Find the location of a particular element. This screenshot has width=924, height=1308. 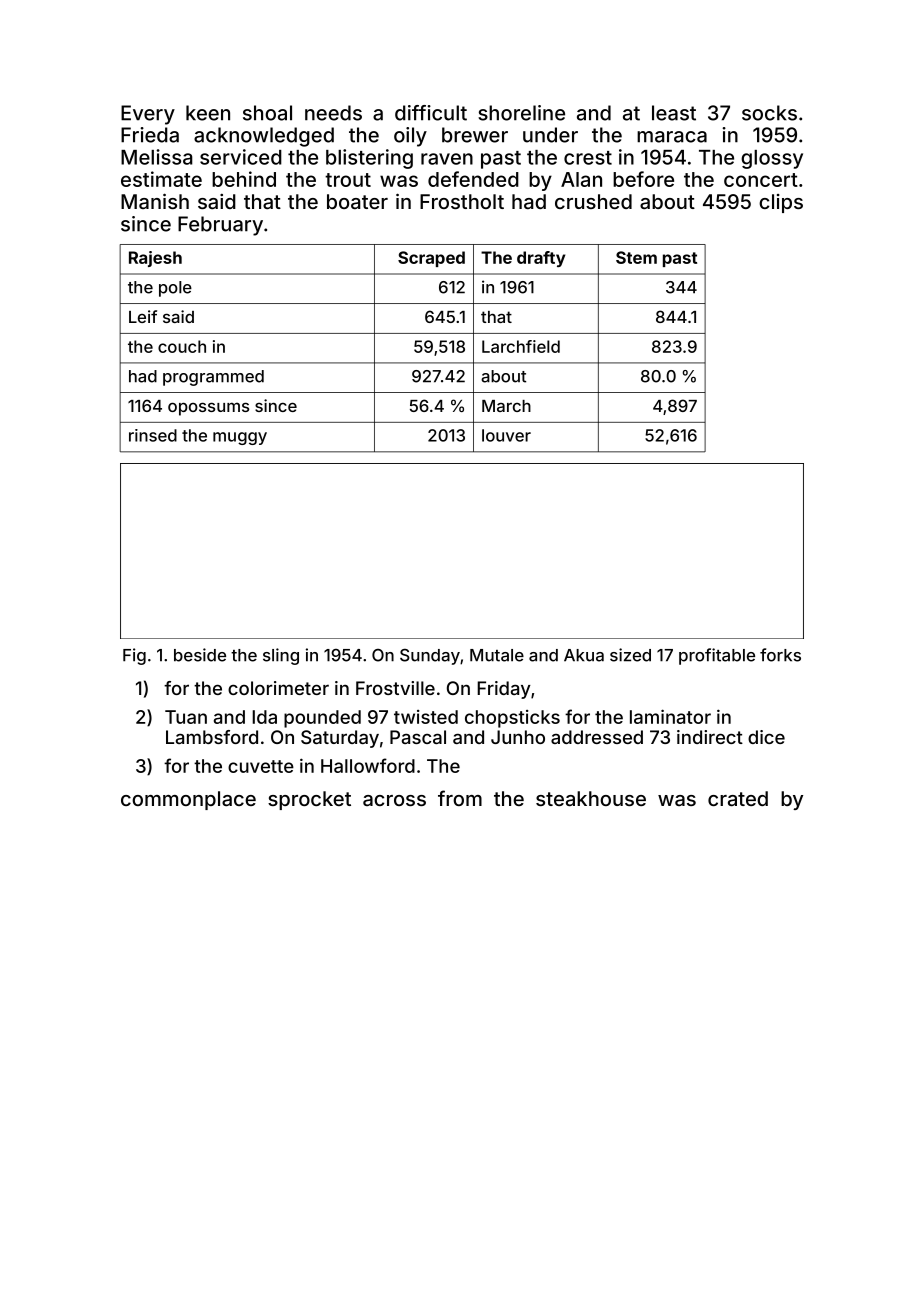

Mutale is located at coordinates (497, 655).
